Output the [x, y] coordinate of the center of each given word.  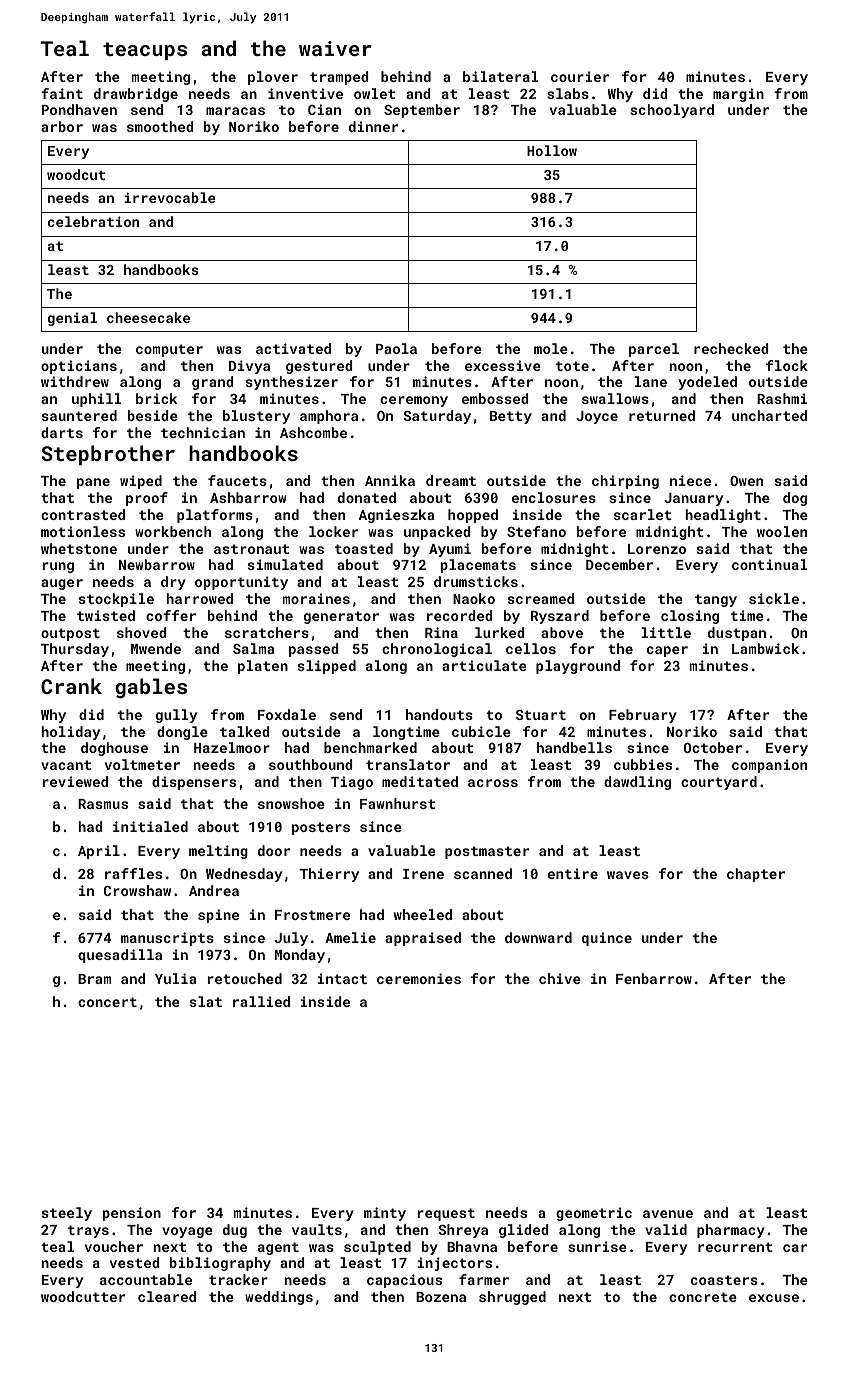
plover [273, 78]
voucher [114, 1246]
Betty [511, 417]
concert [107, 1002]
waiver [335, 48]
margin [738, 95]
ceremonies [419, 978]
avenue [668, 1214]
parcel [654, 350]
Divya [249, 367]
